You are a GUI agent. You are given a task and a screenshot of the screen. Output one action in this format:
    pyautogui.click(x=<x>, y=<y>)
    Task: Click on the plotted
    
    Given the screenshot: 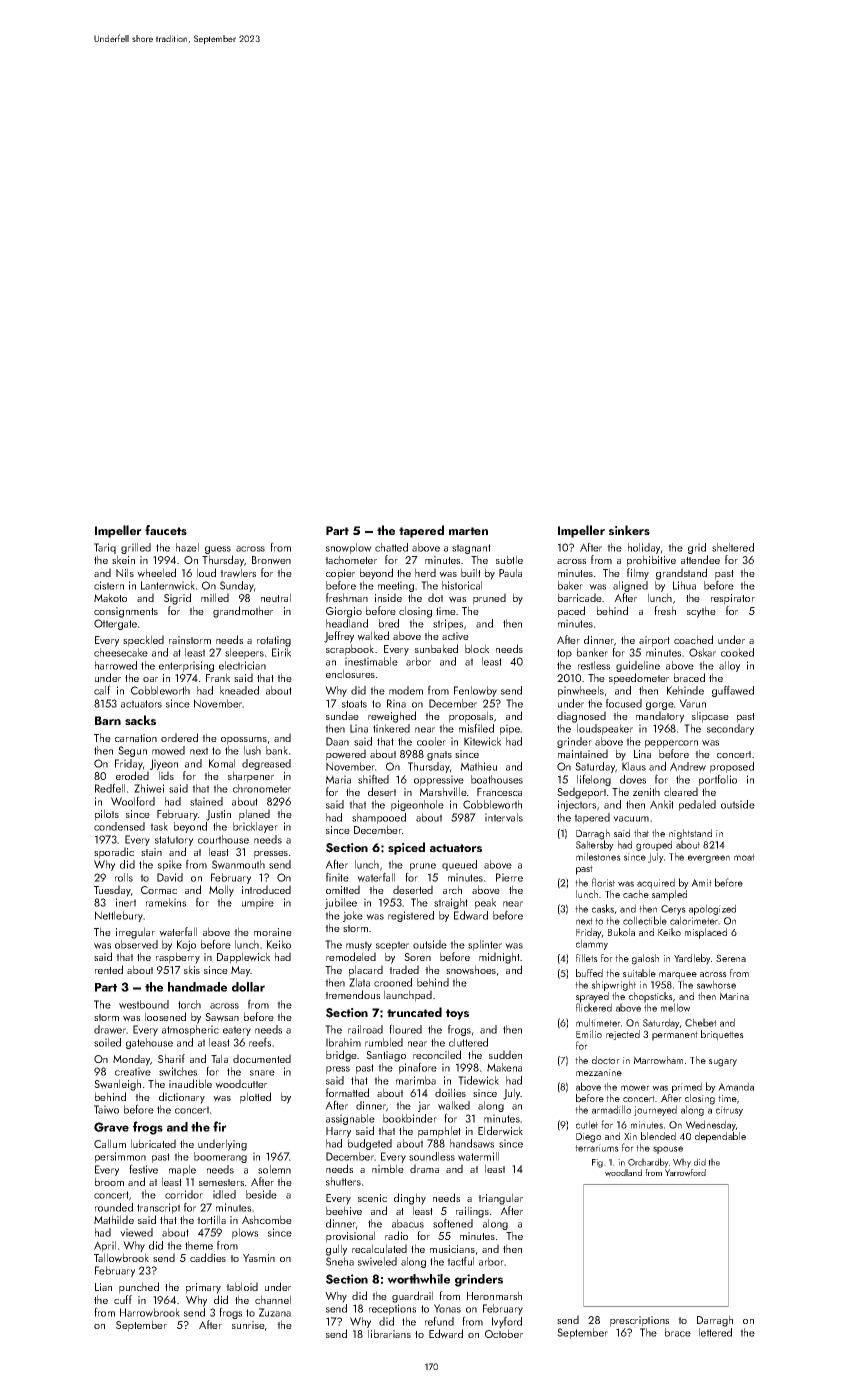 What is the action you would take?
    pyautogui.click(x=255, y=1098)
